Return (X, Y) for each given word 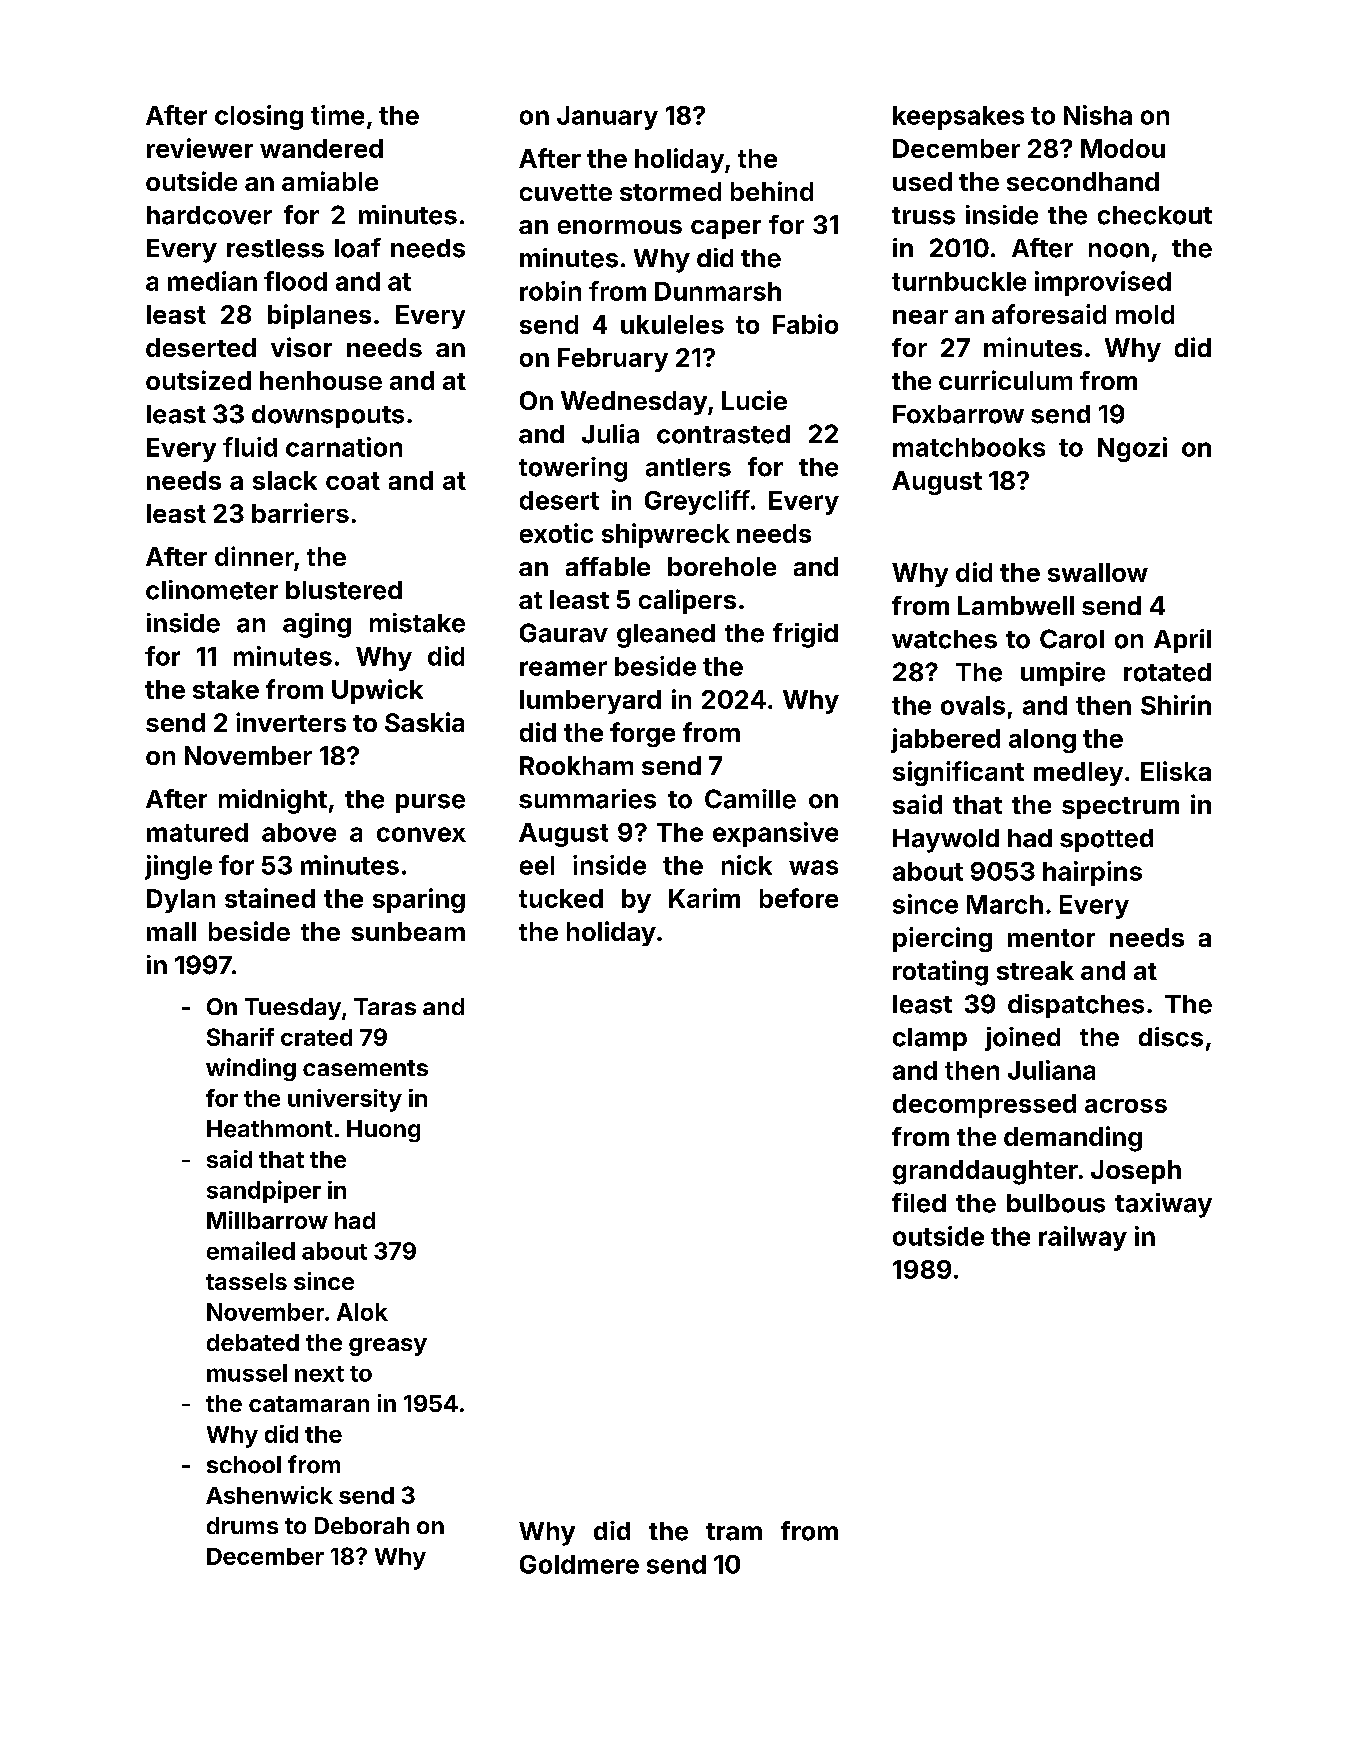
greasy (388, 1347)
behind (772, 191)
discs (1171, 1037)
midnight (273, 801)
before (799, 898)
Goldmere (579, 1564)
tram (734, 1532)
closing (259, 117)
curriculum (1005, 380)
